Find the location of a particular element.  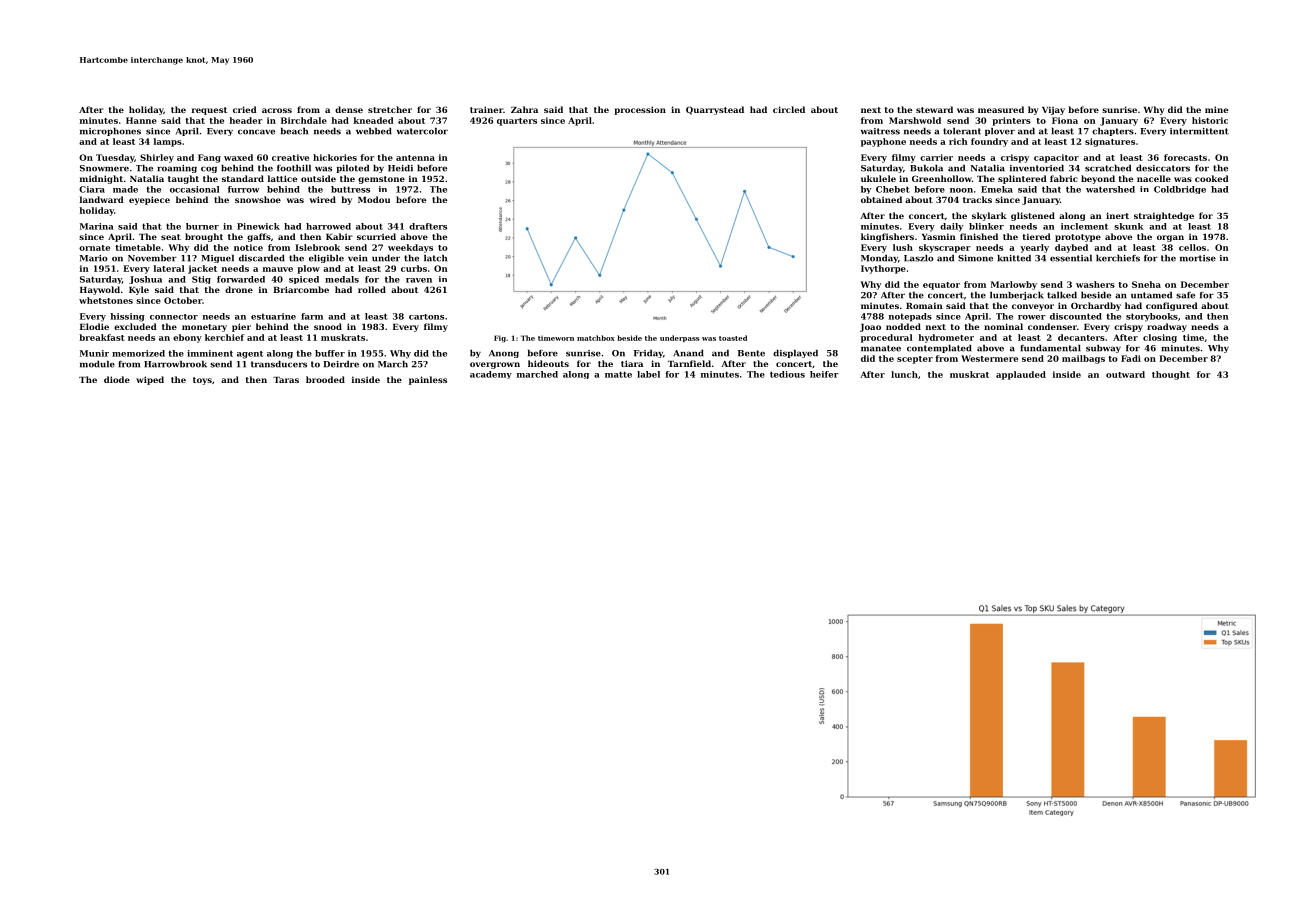

circled is located at coordinates (789, 109).
